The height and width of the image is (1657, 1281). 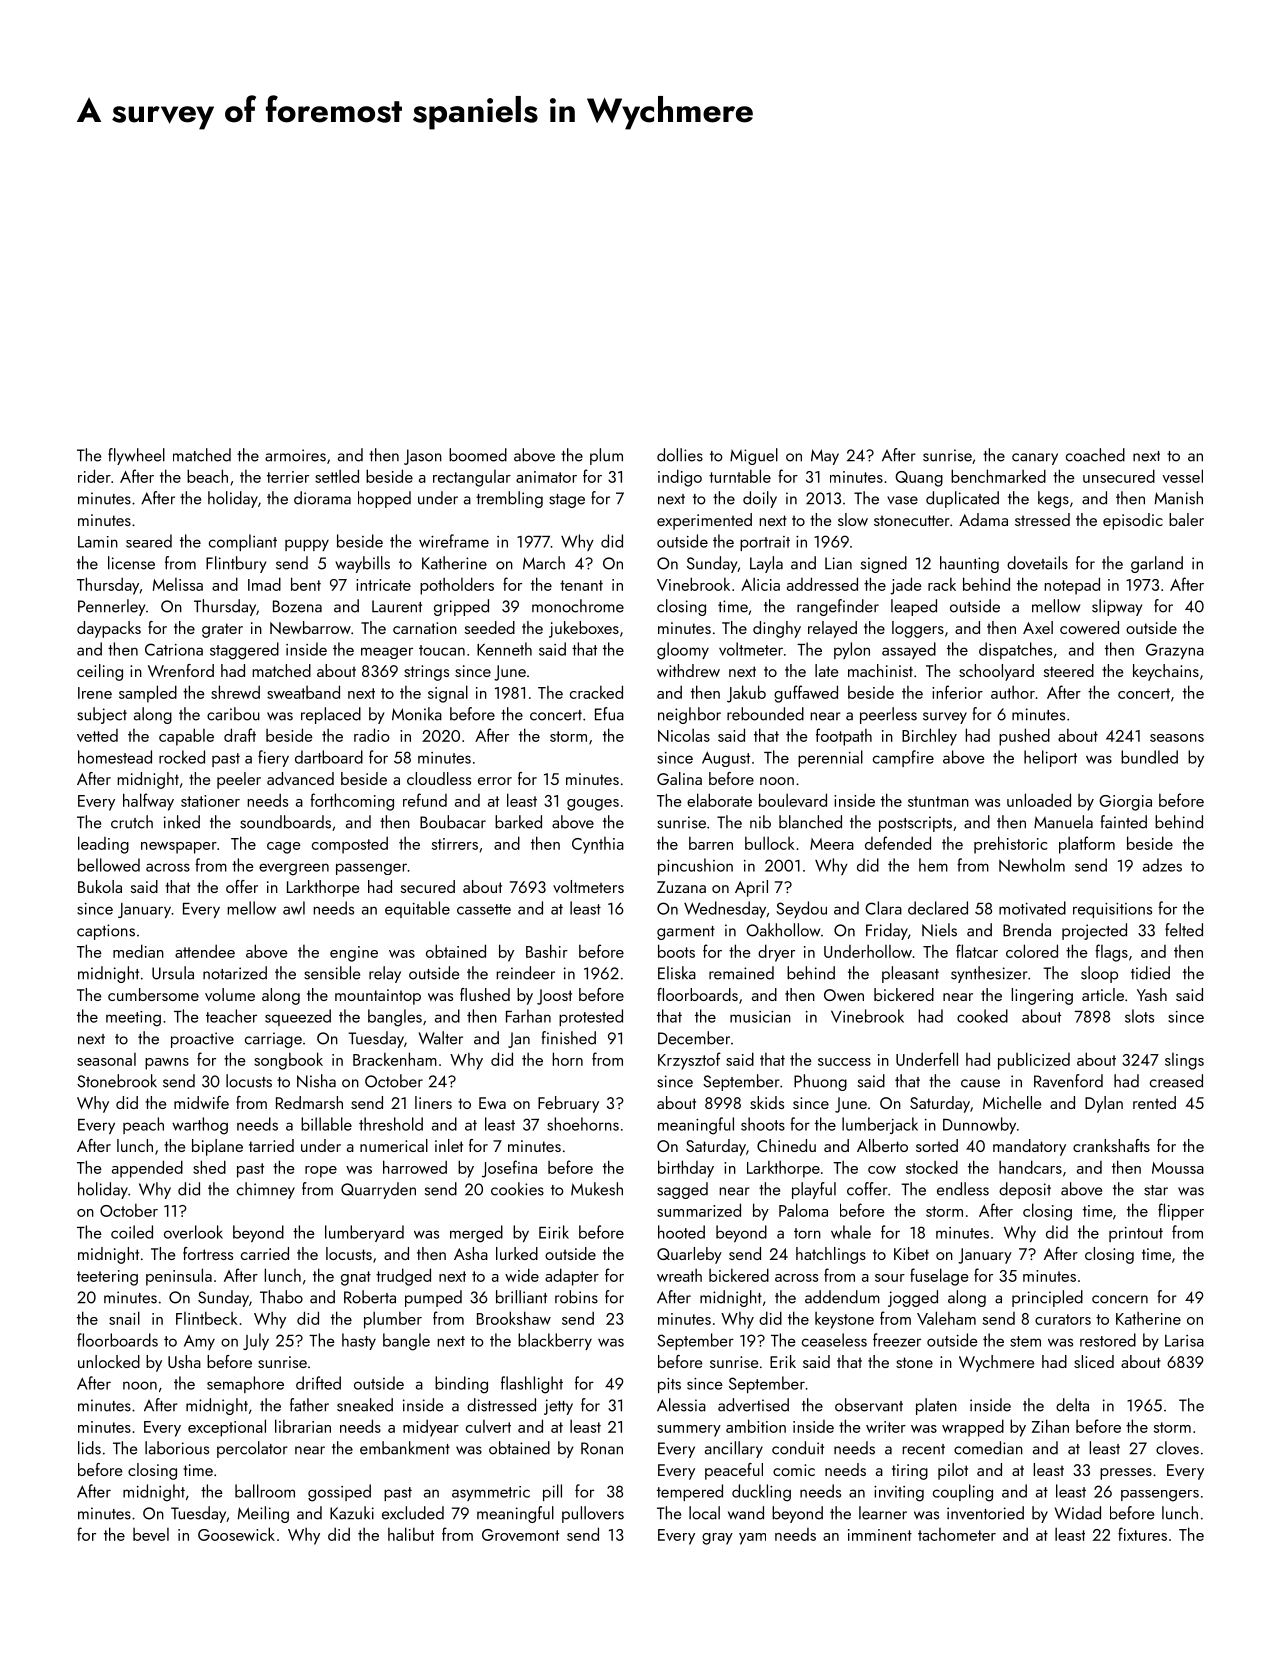 I want to click on May, so click(x=825, y=457).
